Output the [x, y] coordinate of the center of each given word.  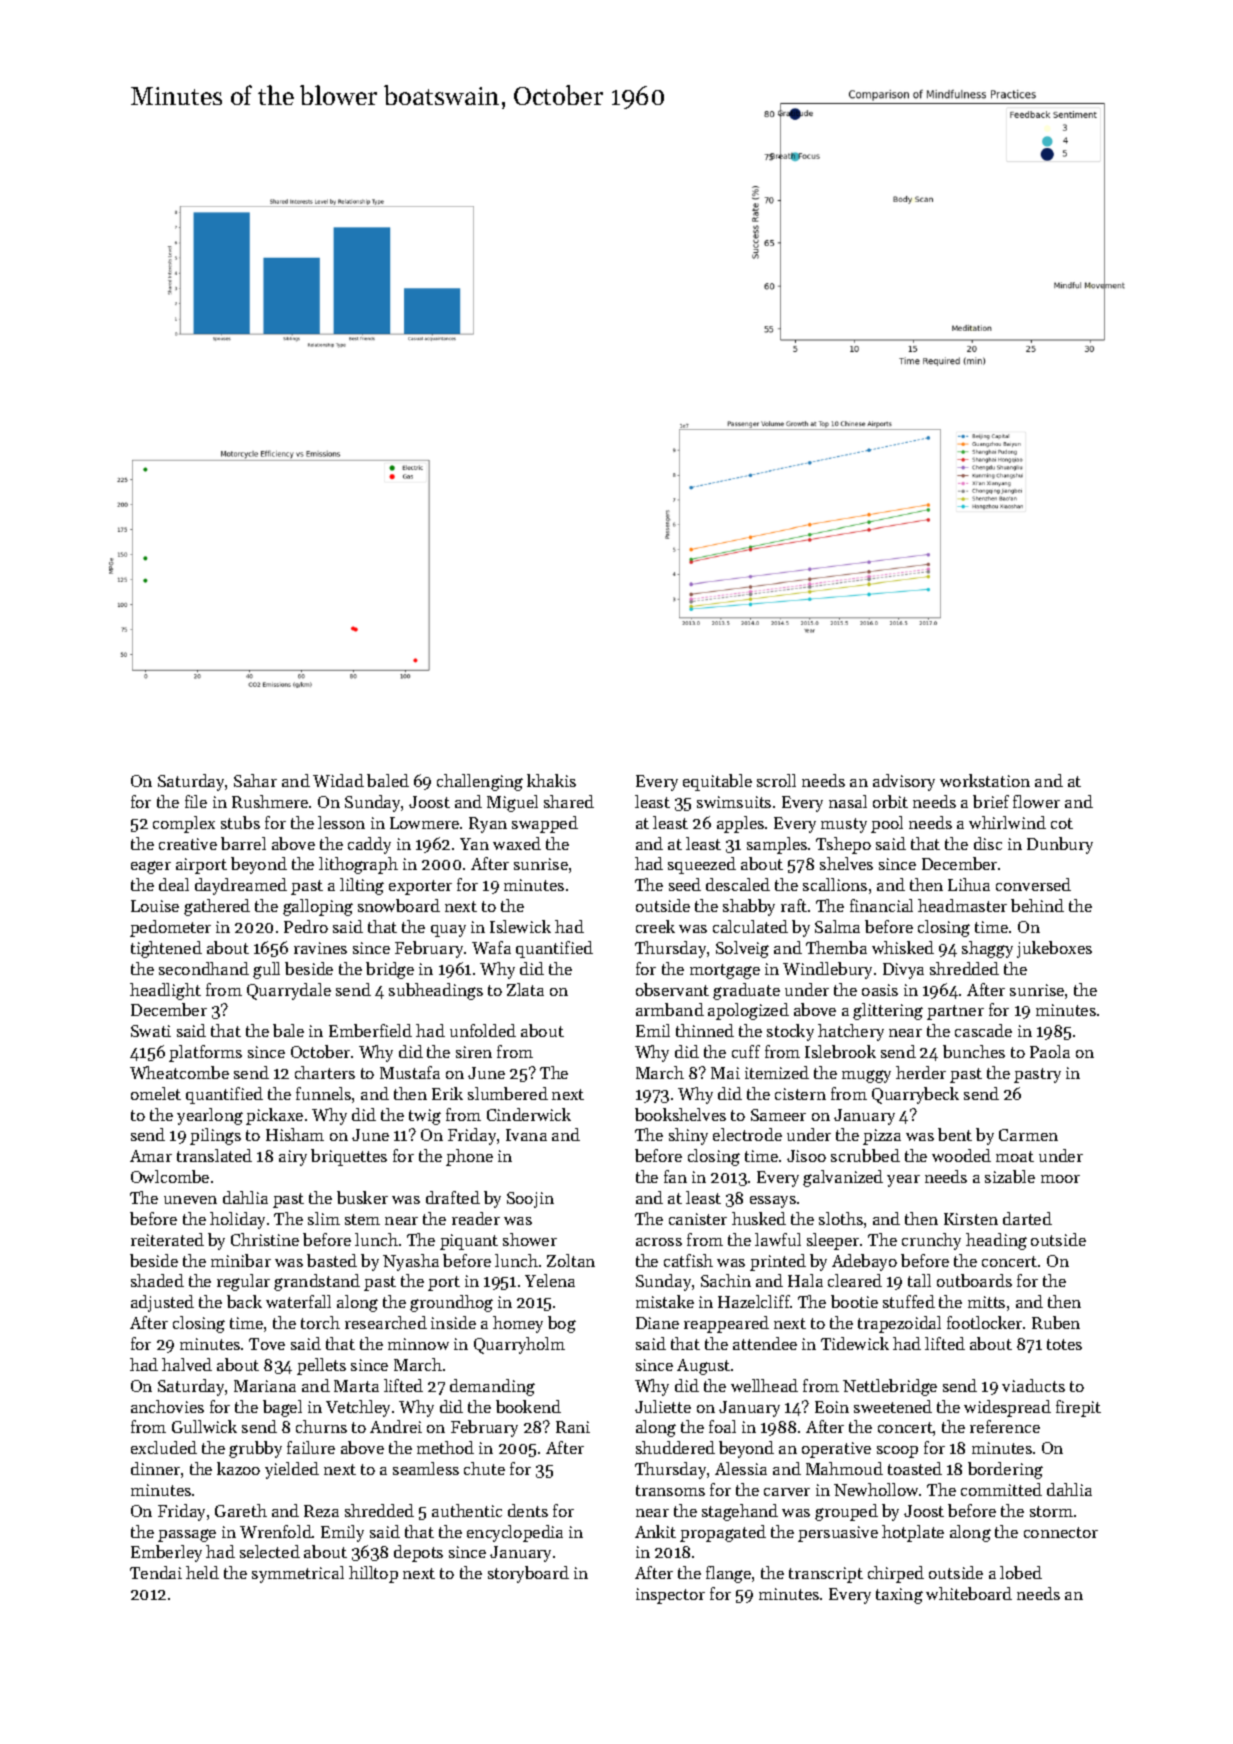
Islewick [520, 926]
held [202, 1572]
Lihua [969, 884]
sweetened [893, 1406]
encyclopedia [515, 1533]
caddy [369, 845]
